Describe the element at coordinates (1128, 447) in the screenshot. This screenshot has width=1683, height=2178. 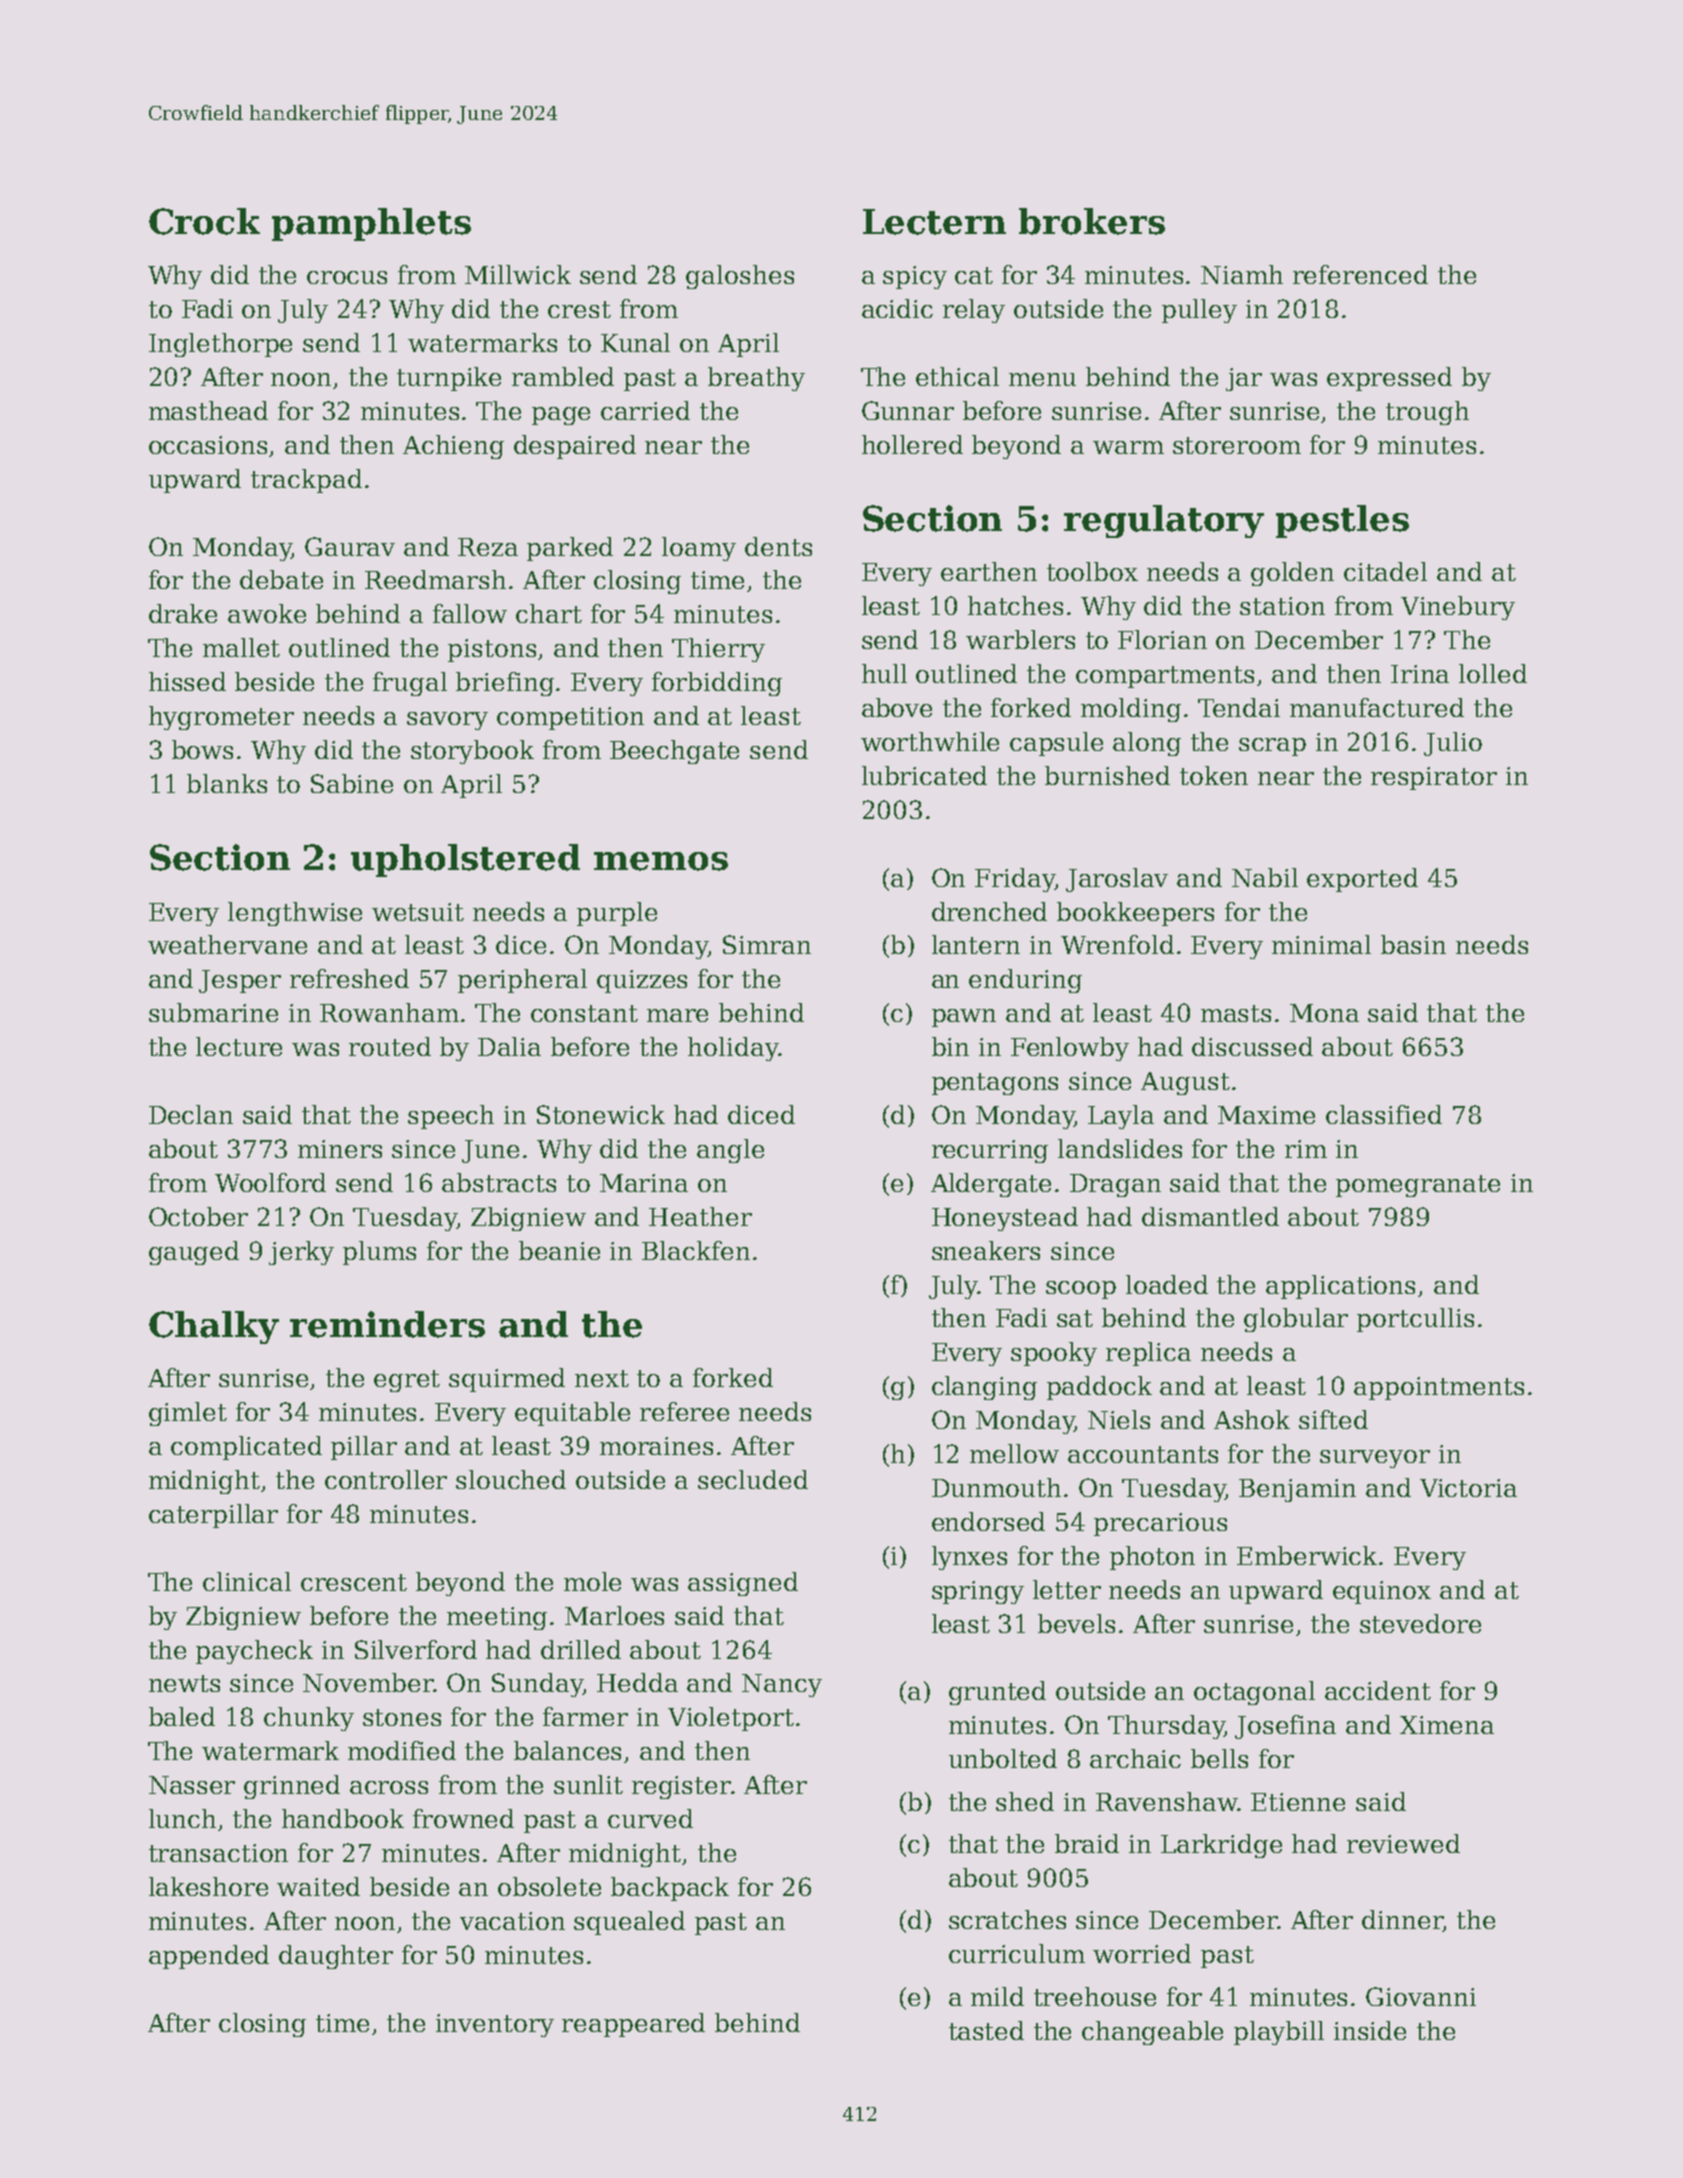
I see `warm` at that location.
